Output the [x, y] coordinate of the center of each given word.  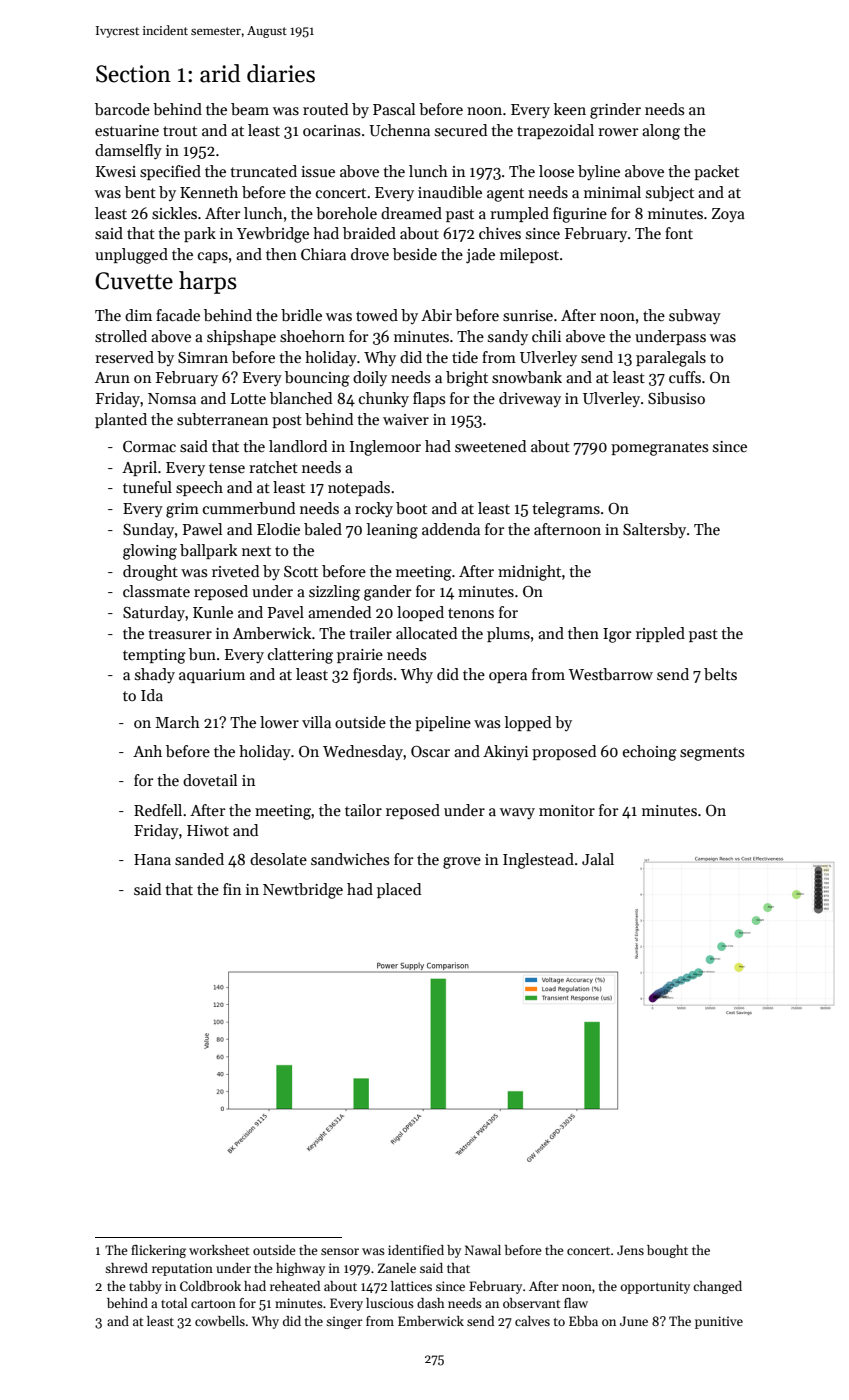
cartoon [213, 1304]
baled [323, 529]
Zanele [397, 1268]
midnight [529, 573]
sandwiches [350, 859]
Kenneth [209, 192]
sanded [199, 859]
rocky [374, 509]
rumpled [519, 214]
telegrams [566, 510]
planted [121, 420]
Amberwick [272, 633]
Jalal [598, 859]
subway [695, 317]
